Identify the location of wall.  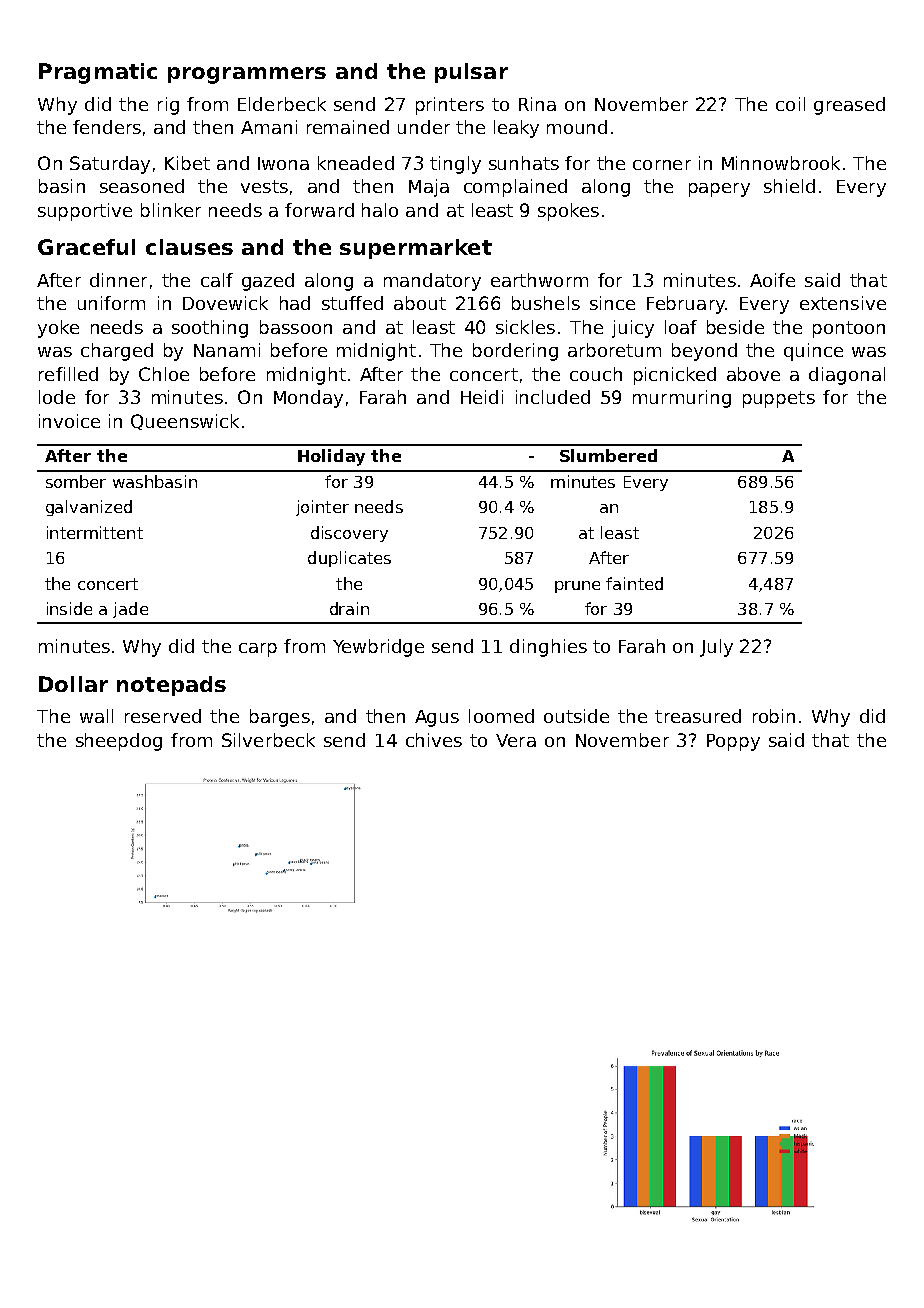
(96, 716).
